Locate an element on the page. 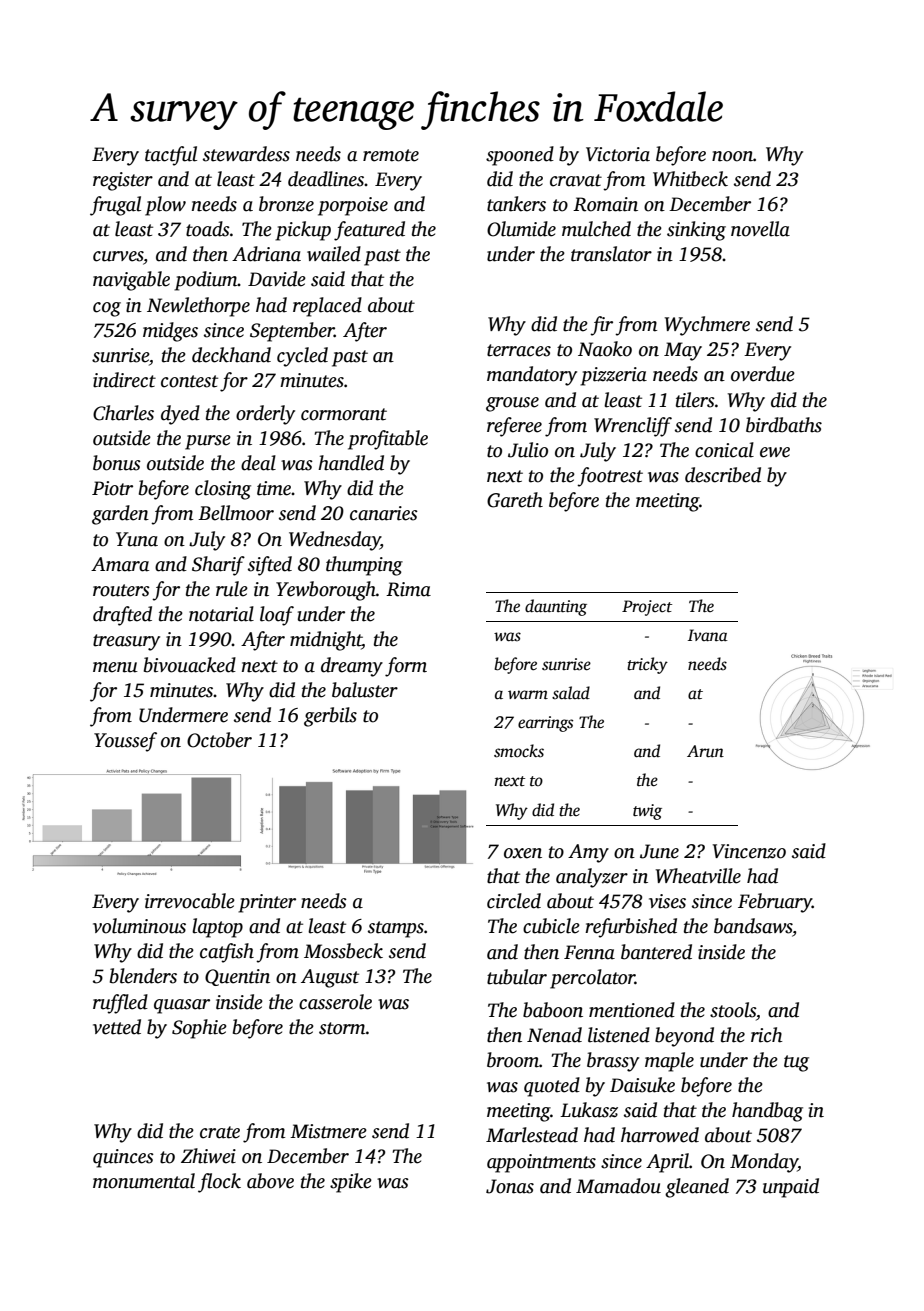 The image size is (924, 1311). spooned is located at coordinates (520, 156).
